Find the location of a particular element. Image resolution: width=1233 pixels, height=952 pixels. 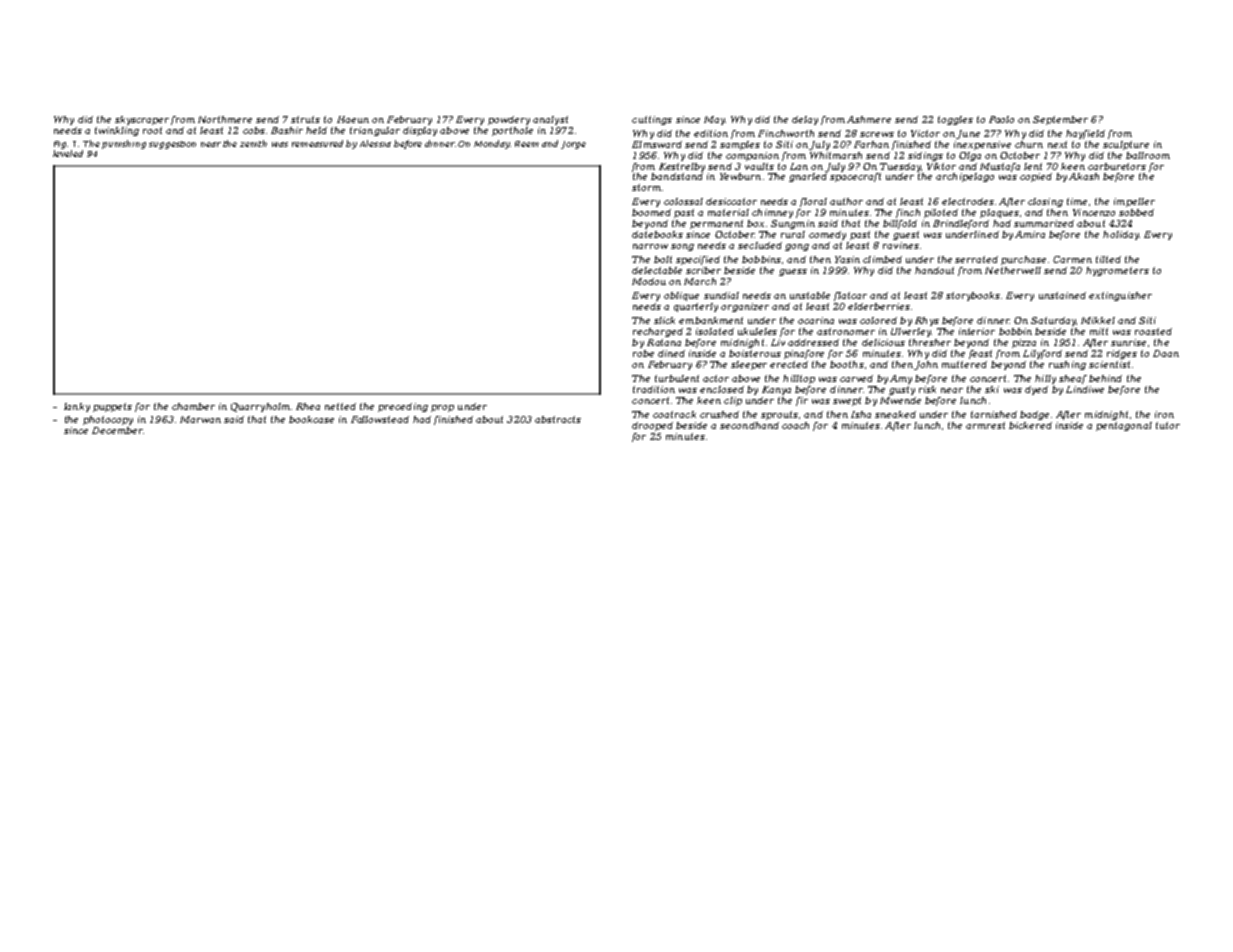

leveled is located at coordinates (68, 153).
